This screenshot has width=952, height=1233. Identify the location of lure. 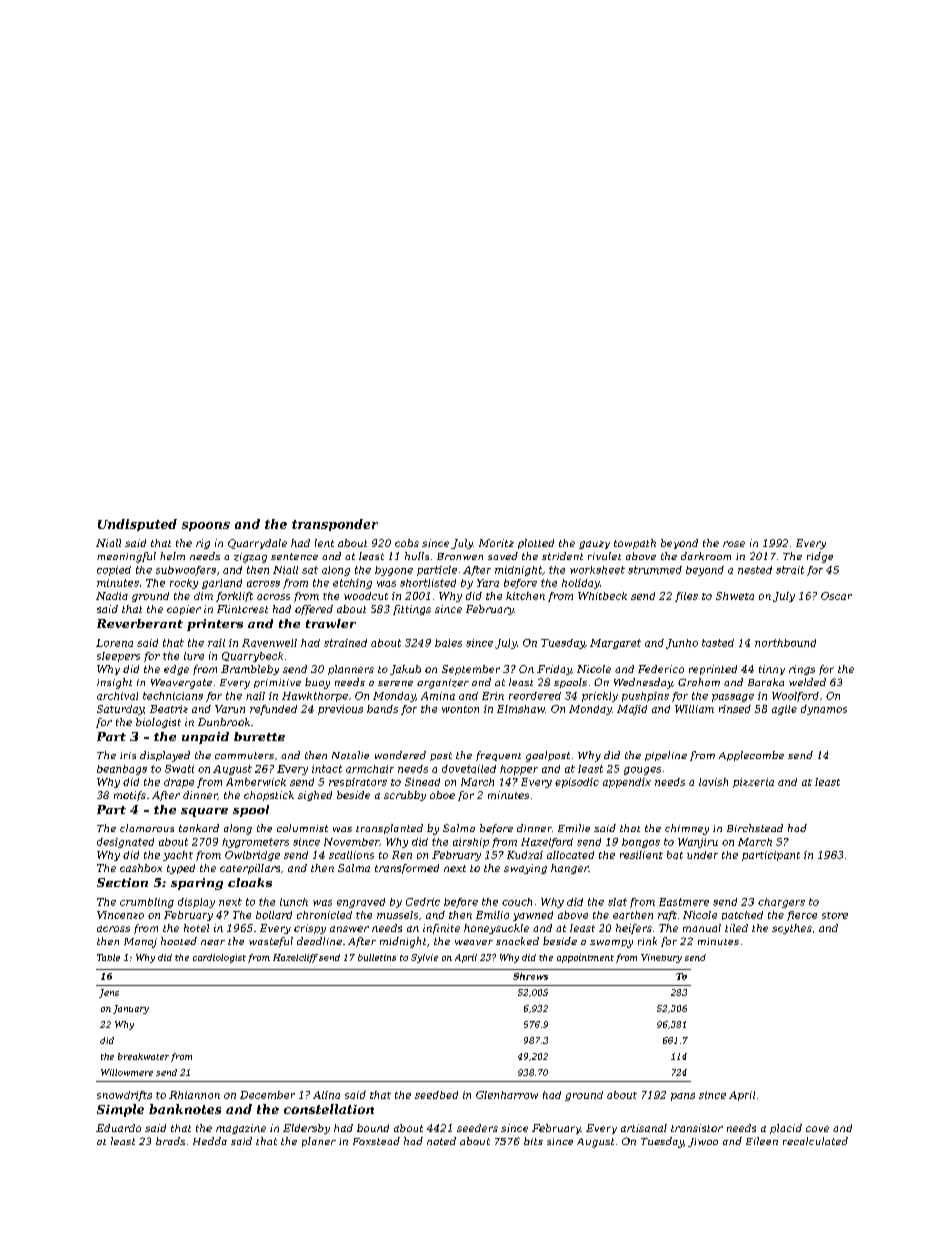
(194, 656).
